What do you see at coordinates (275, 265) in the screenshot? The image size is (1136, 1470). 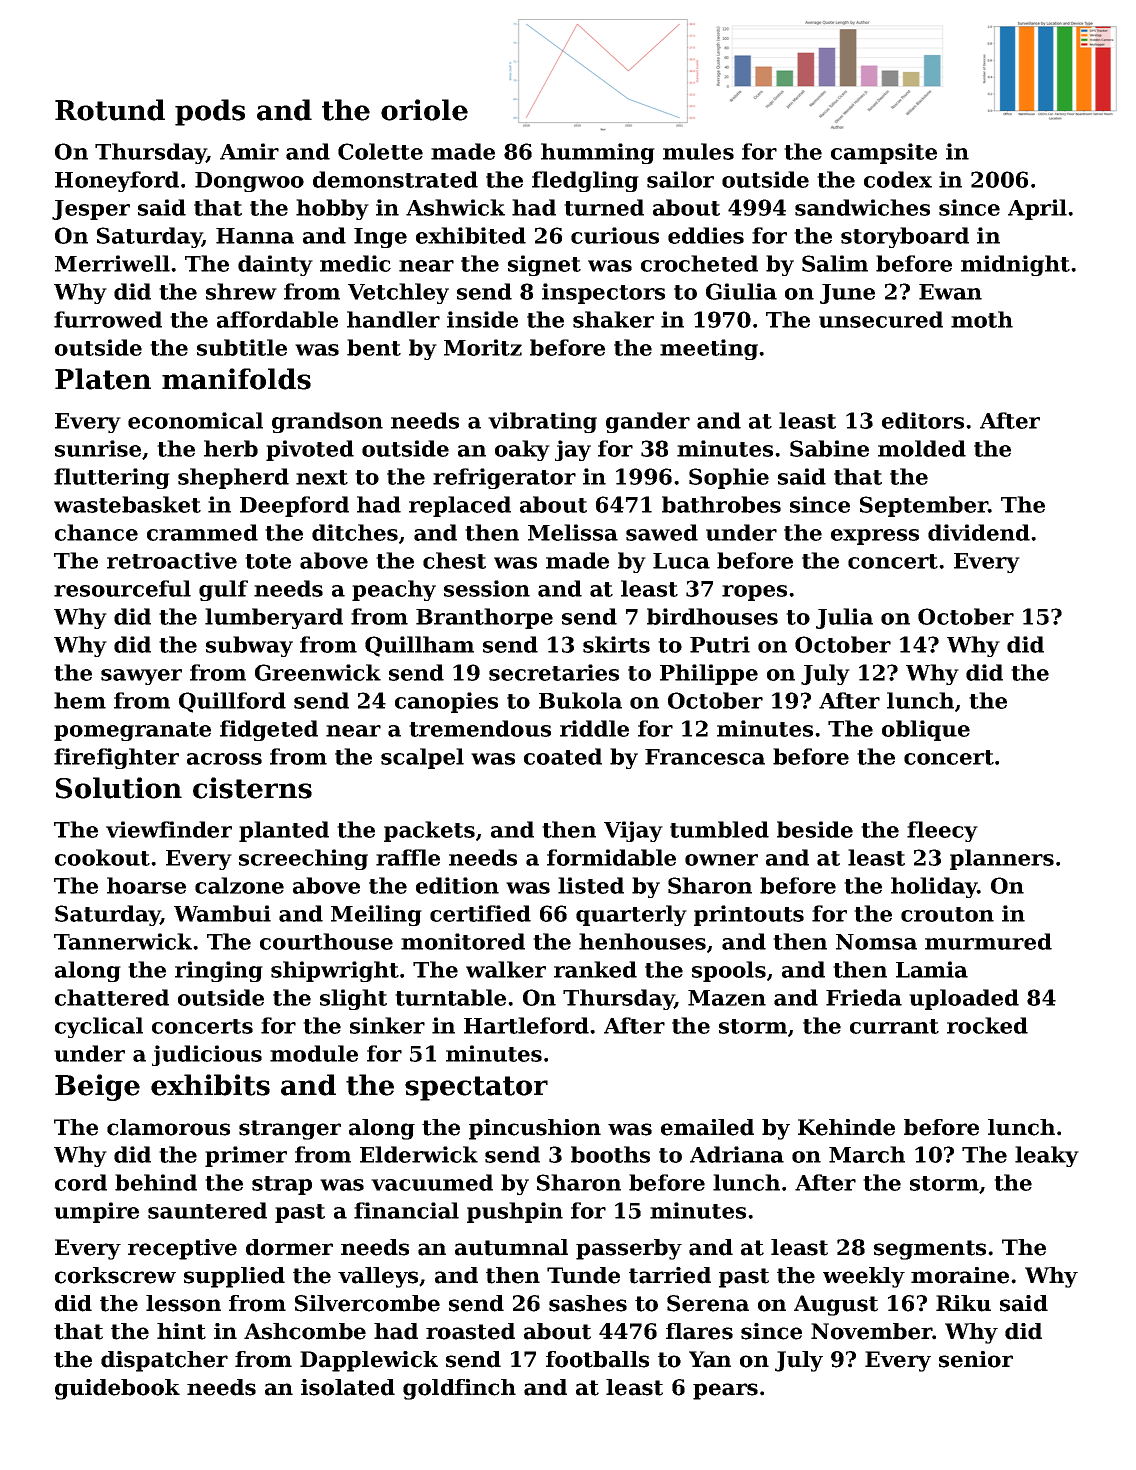 I see `dainty` at bounding box center [275, 265].
